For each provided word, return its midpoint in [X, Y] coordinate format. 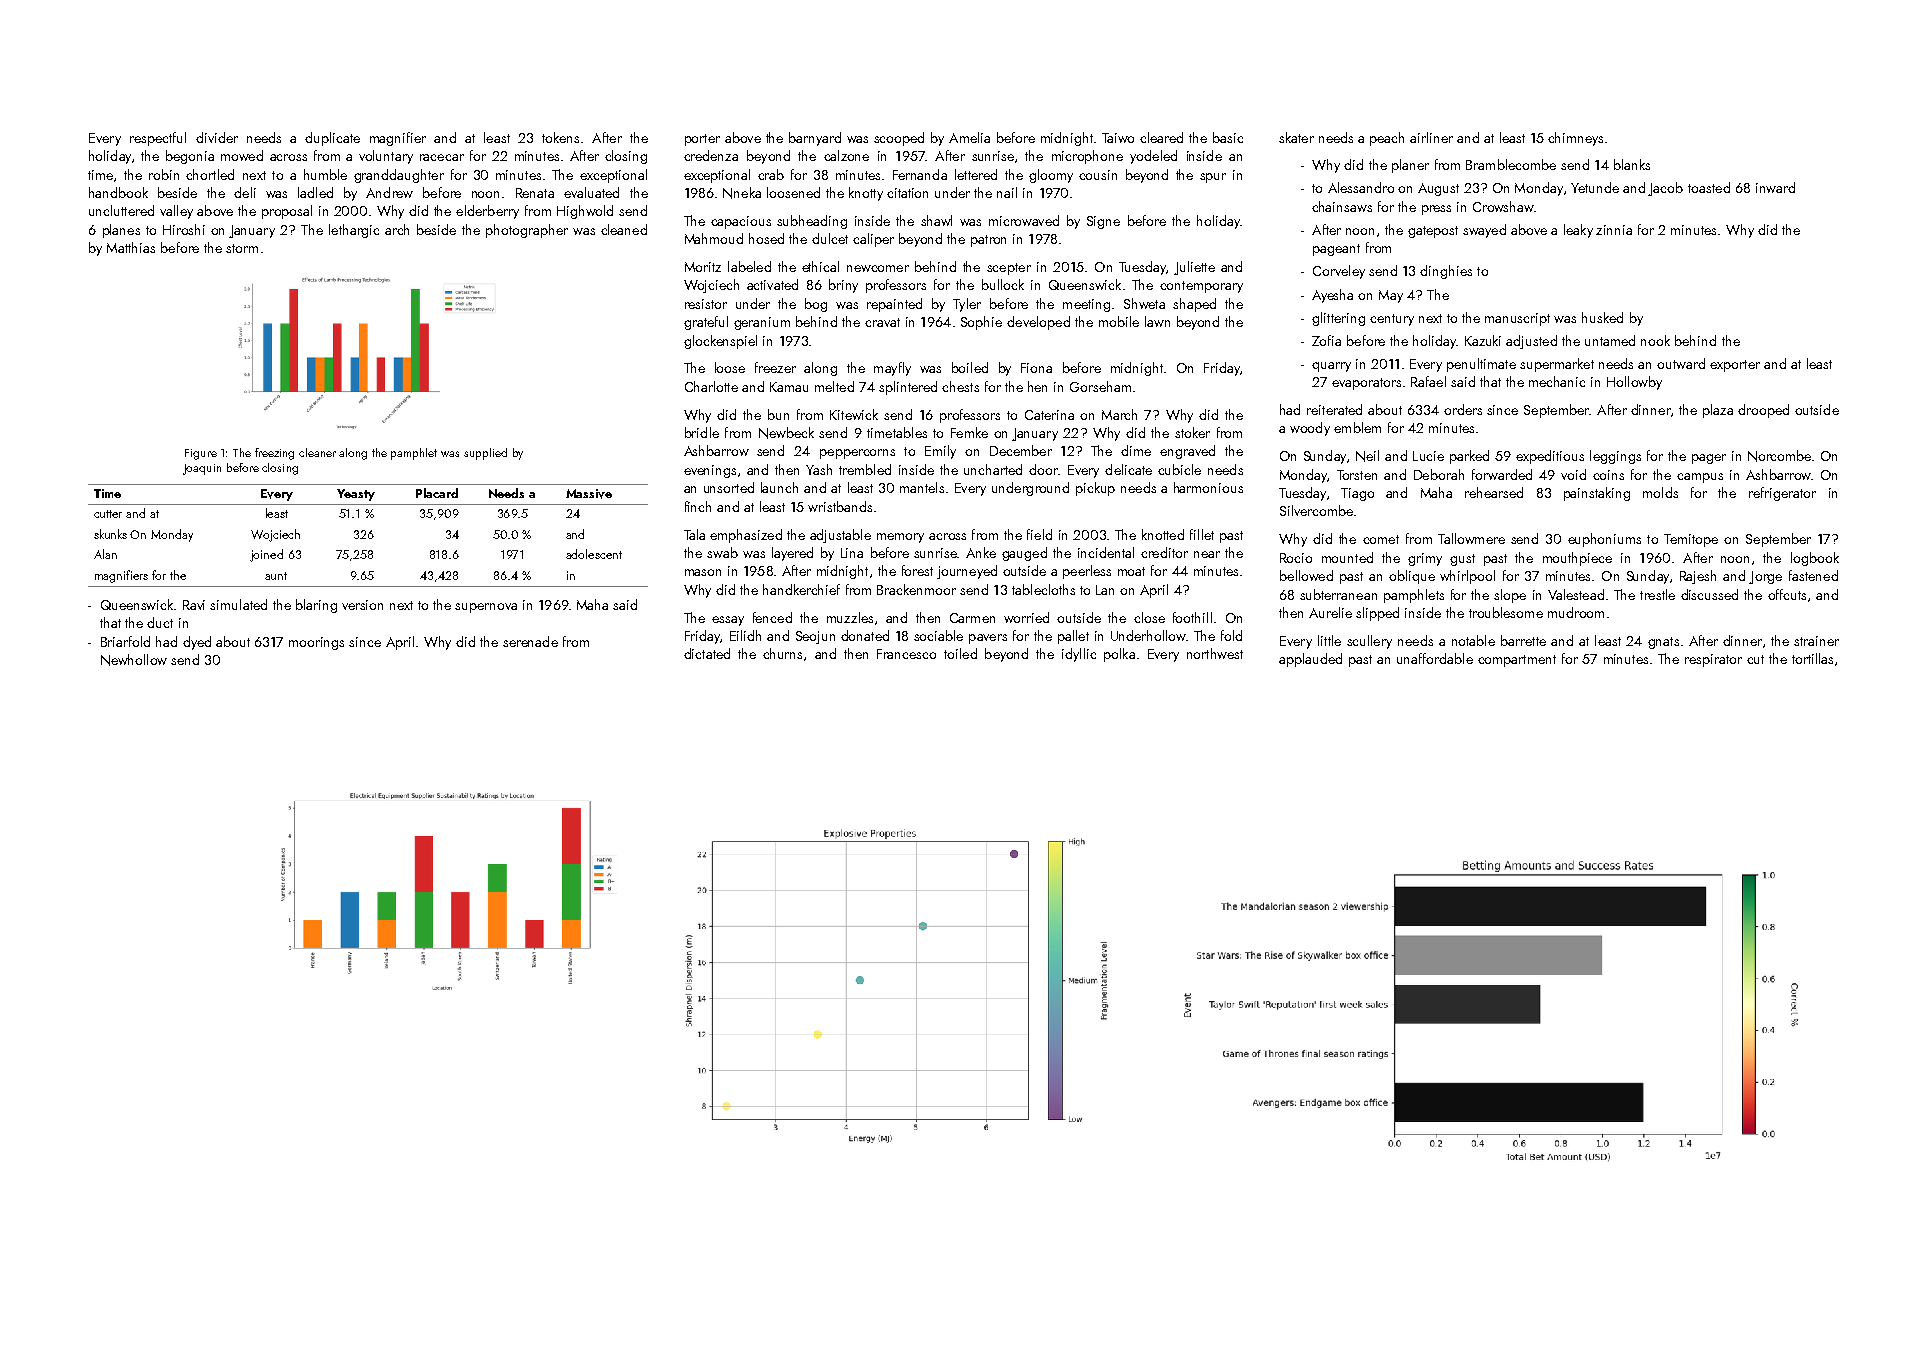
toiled [960, 653]
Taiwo [1118, 138]
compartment [1517, 661]
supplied [485, 454]
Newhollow [134, 660]
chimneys [1575, 139]
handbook [118, 192]
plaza [1718, 411]
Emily [940, 452]
